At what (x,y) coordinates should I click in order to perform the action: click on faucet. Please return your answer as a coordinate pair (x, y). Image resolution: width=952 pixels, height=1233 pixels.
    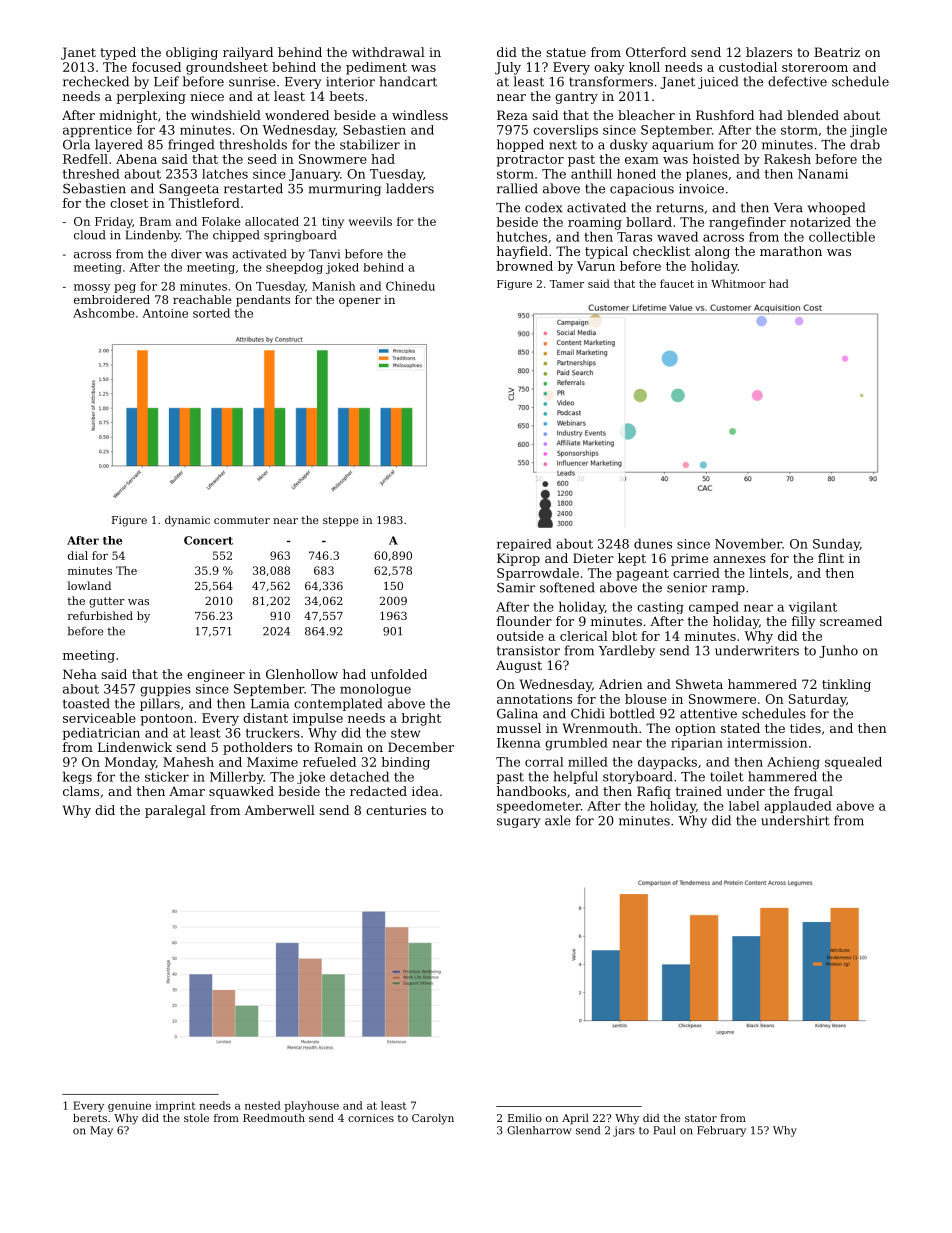
    Looking at the image, I should click on (677, 283).
